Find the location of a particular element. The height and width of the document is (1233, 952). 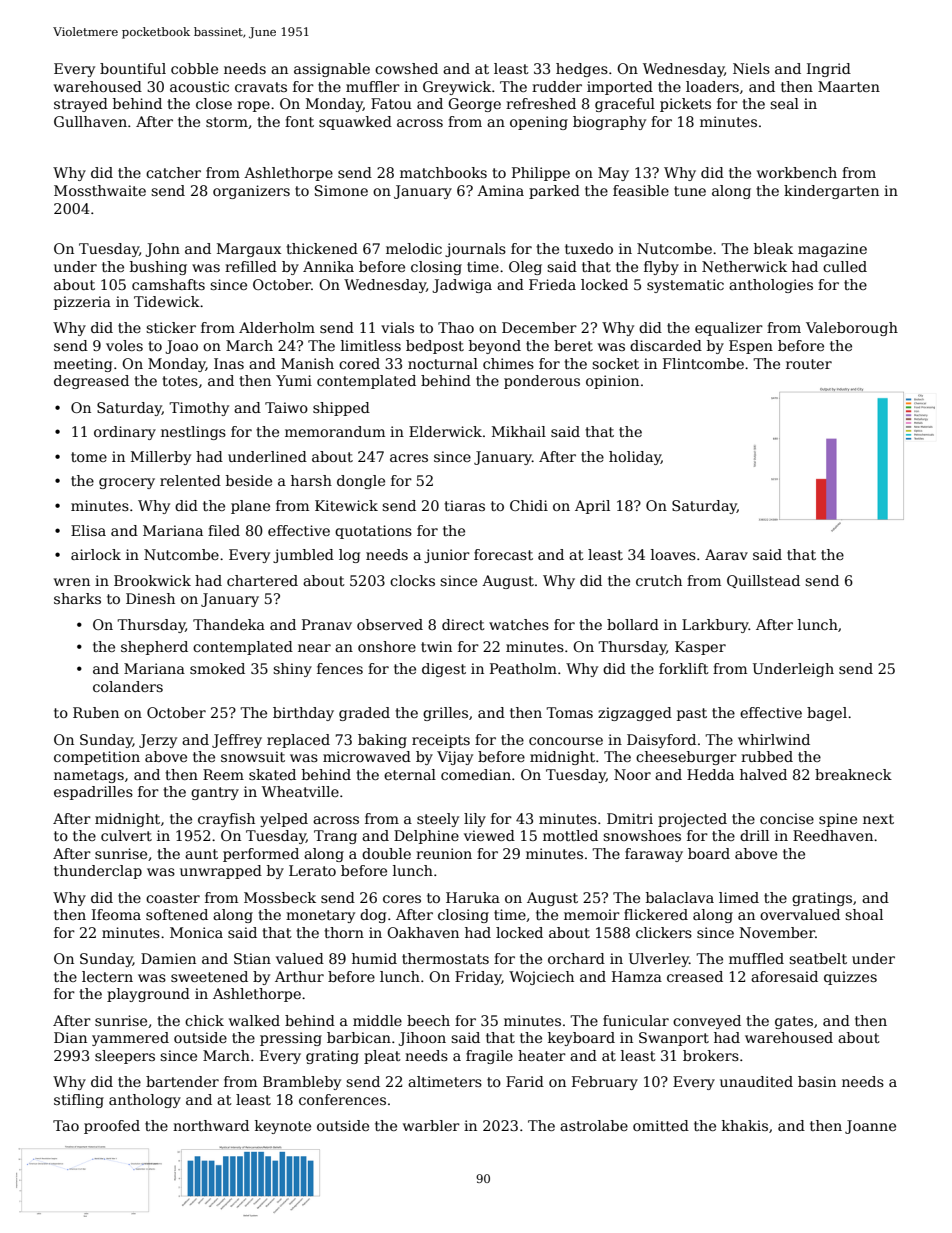

whirlwind is located at coordinates (774, 739).
